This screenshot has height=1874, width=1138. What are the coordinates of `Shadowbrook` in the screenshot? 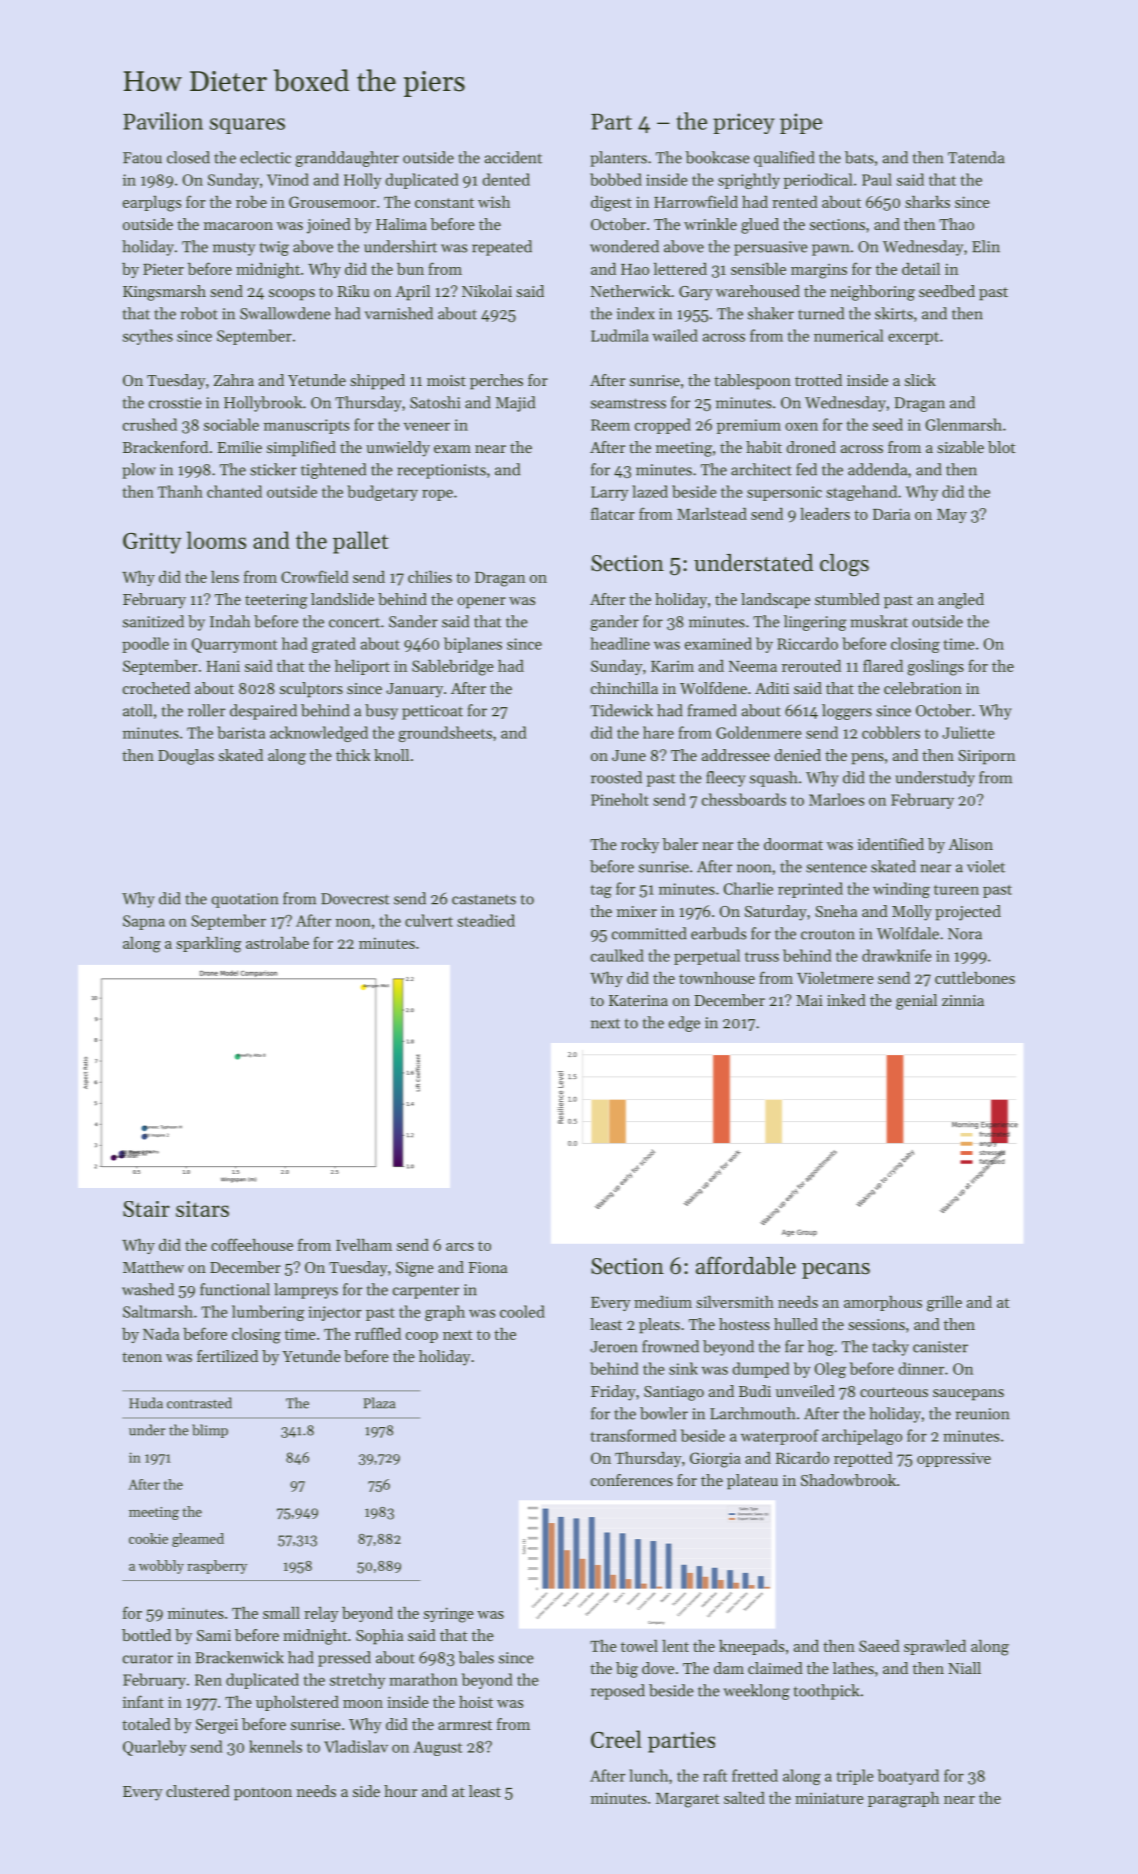 It's located at (848, 1480).
